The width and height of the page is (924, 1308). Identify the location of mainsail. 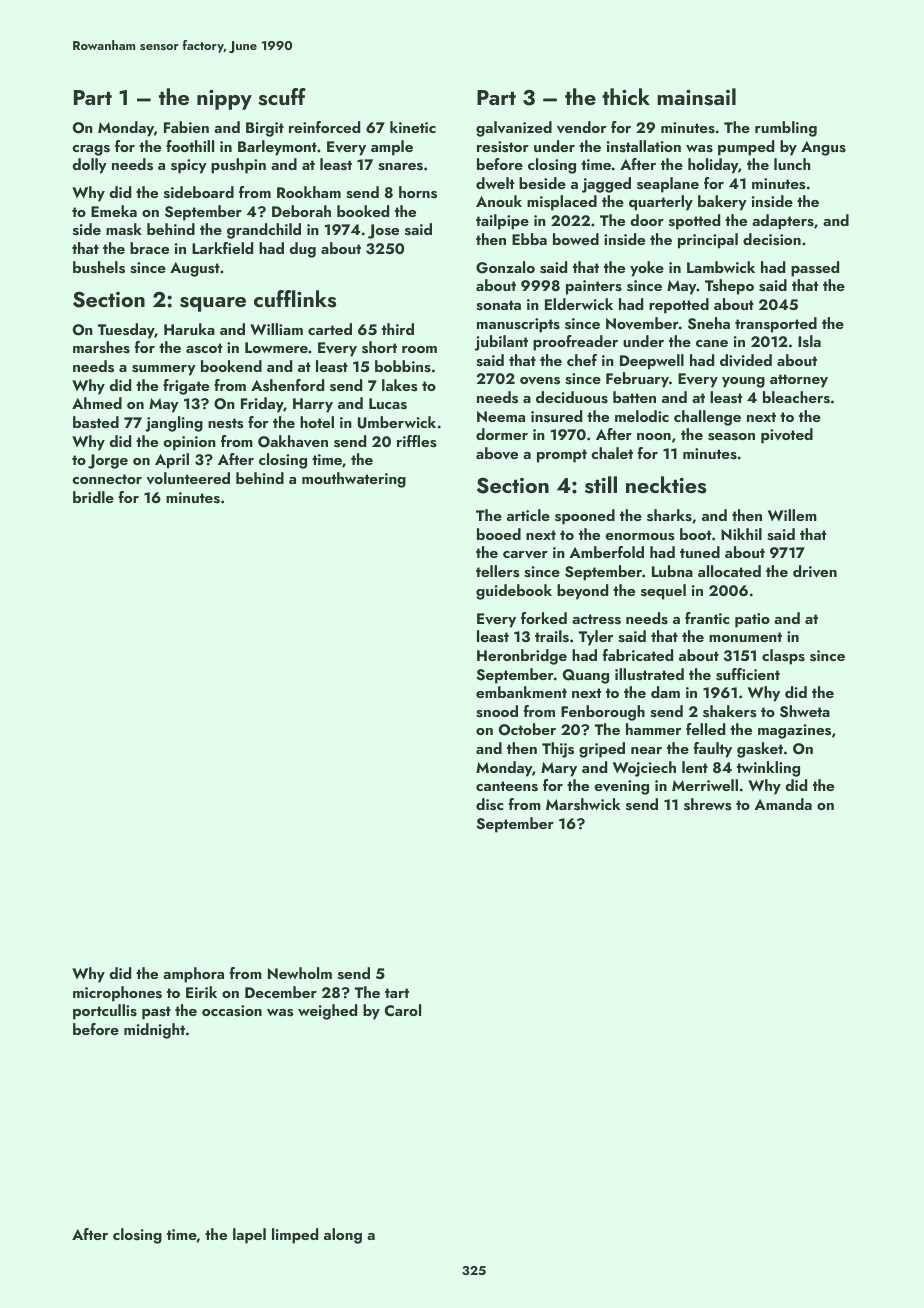
(696, 97).
